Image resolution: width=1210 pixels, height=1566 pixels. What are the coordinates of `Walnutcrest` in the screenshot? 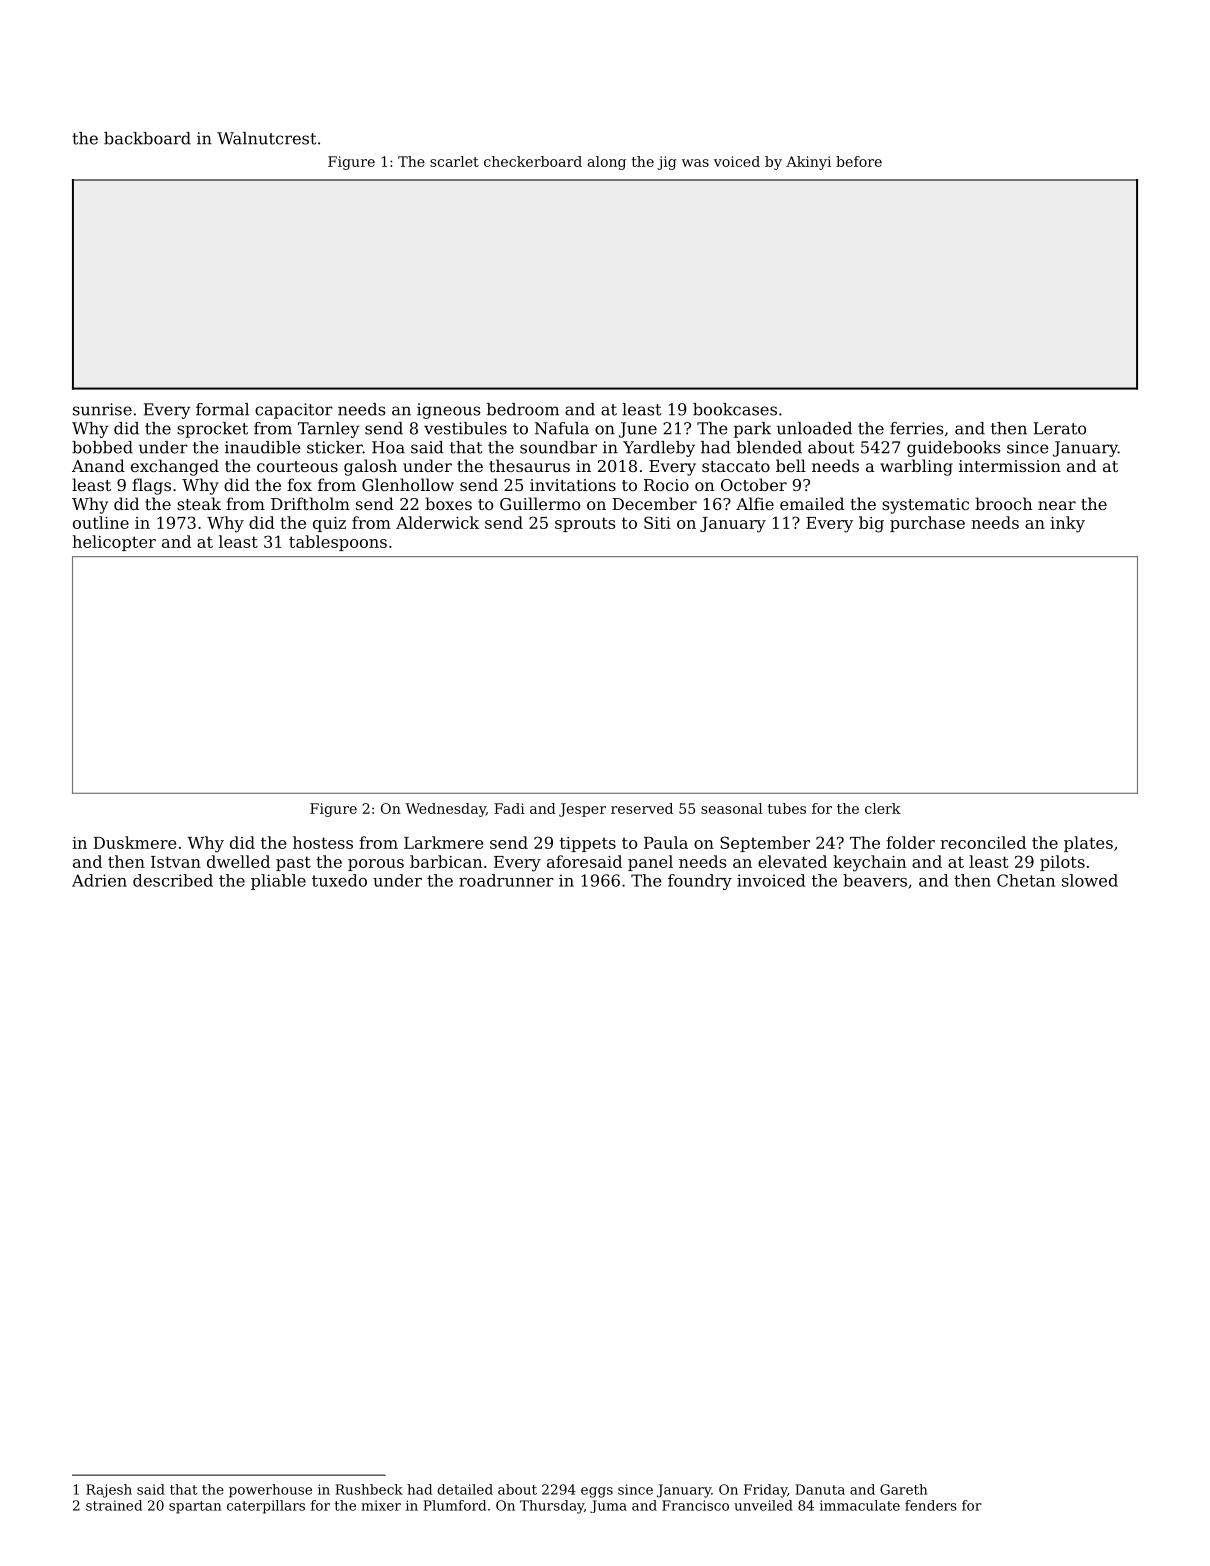 It's located at (267, 138).
